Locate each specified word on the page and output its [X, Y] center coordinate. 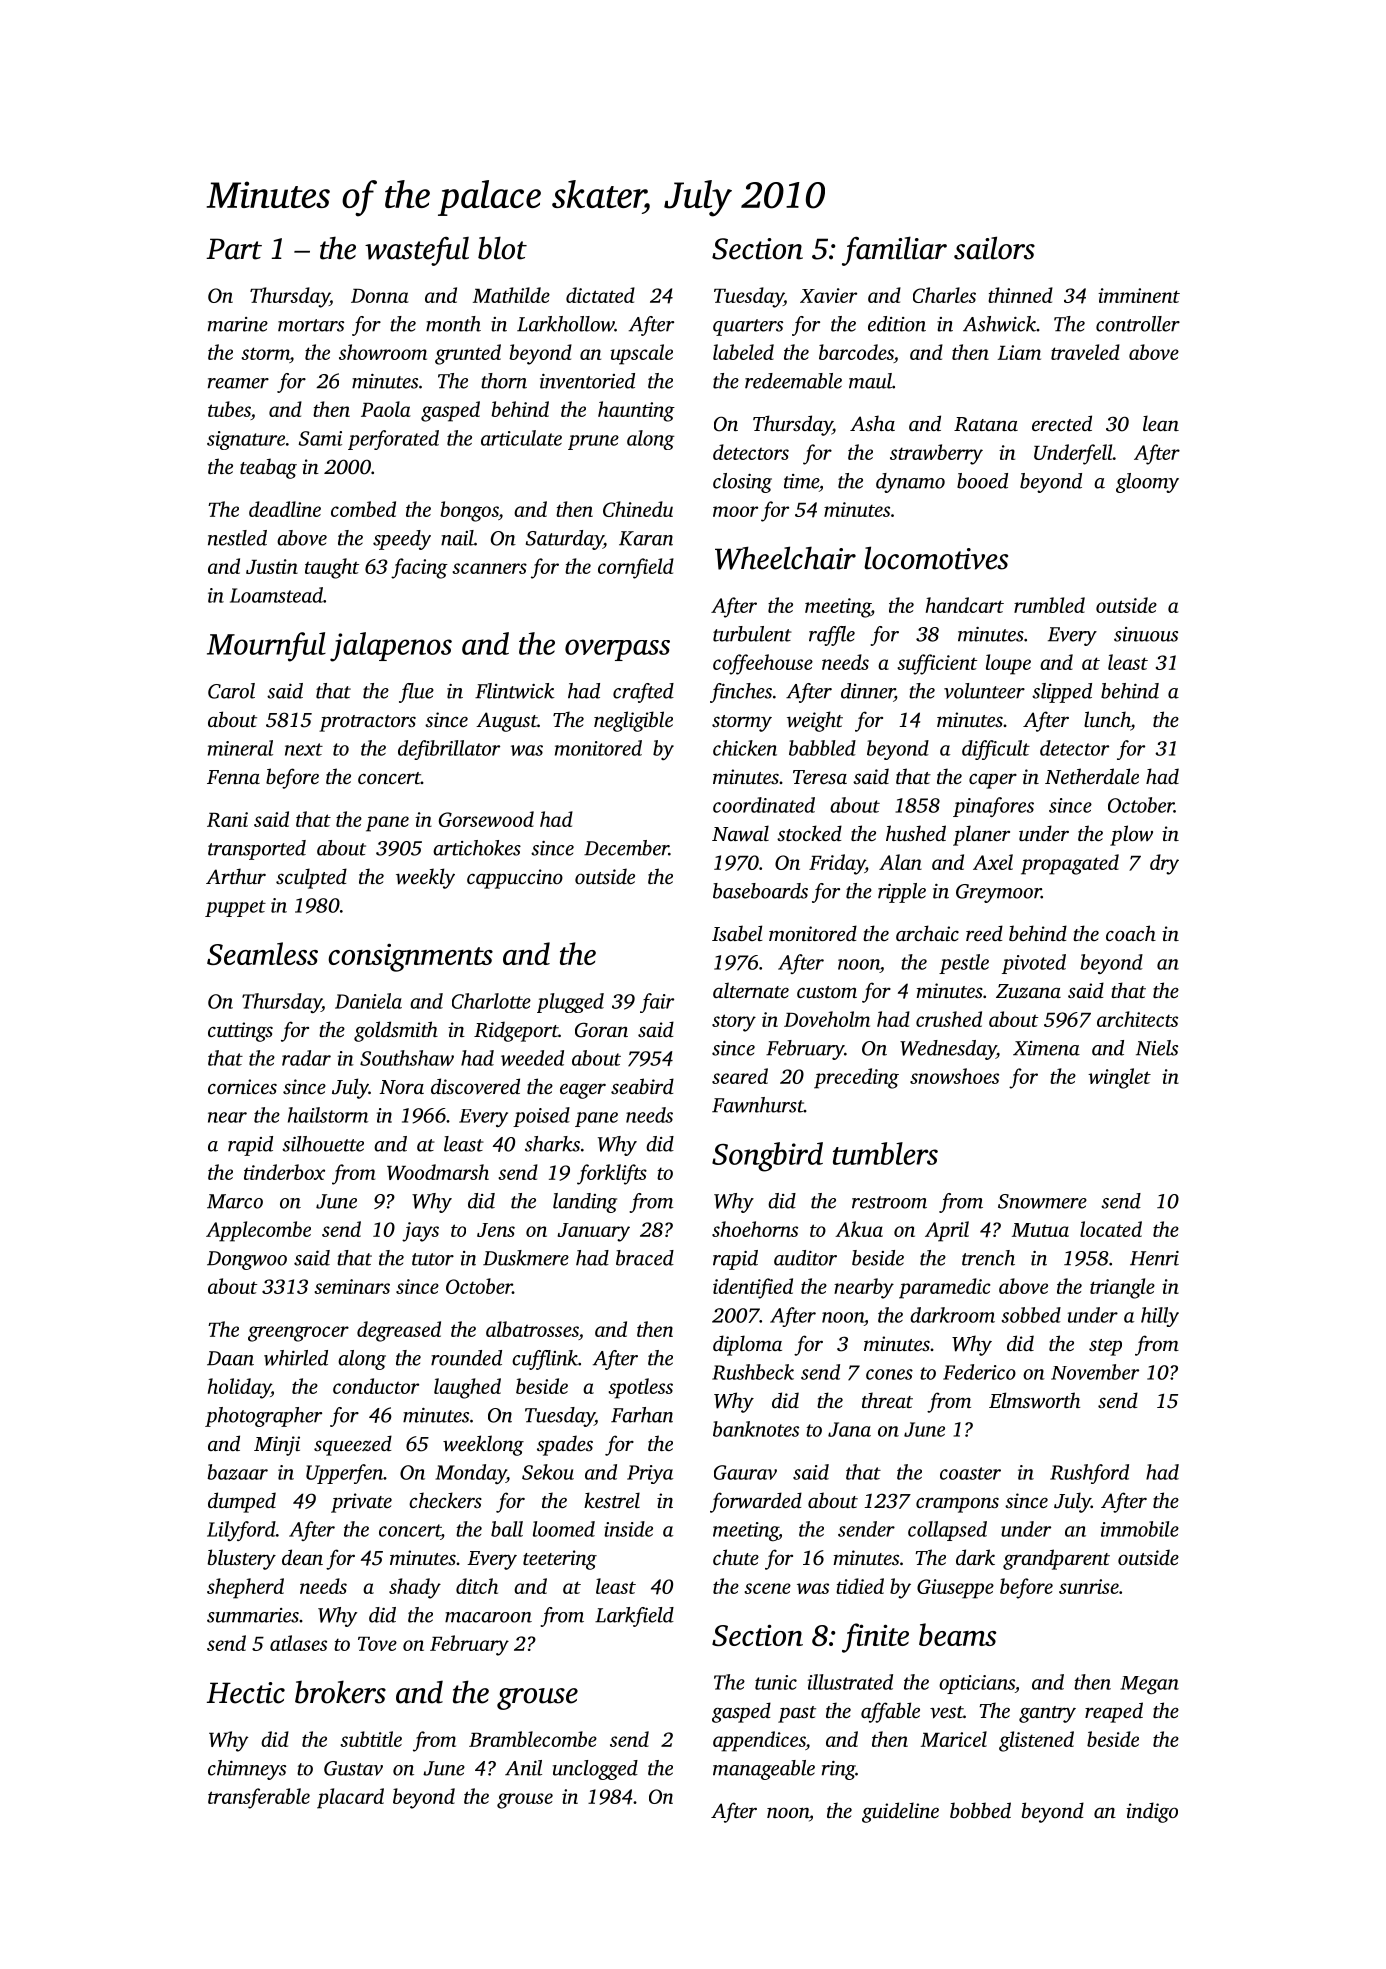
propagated [1070, 864]
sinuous [1146, 634]
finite [875, 1638]
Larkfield [634, 1617]
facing [419, 568]
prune [593, 442]
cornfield [636, 568]
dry [1164, 864]
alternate [751, 990]
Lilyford [241, 1531]
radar [306, 1058]
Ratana [986, 424]
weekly [425, 878]
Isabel [737, 933]
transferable [259, 1798]
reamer [238, 383]
